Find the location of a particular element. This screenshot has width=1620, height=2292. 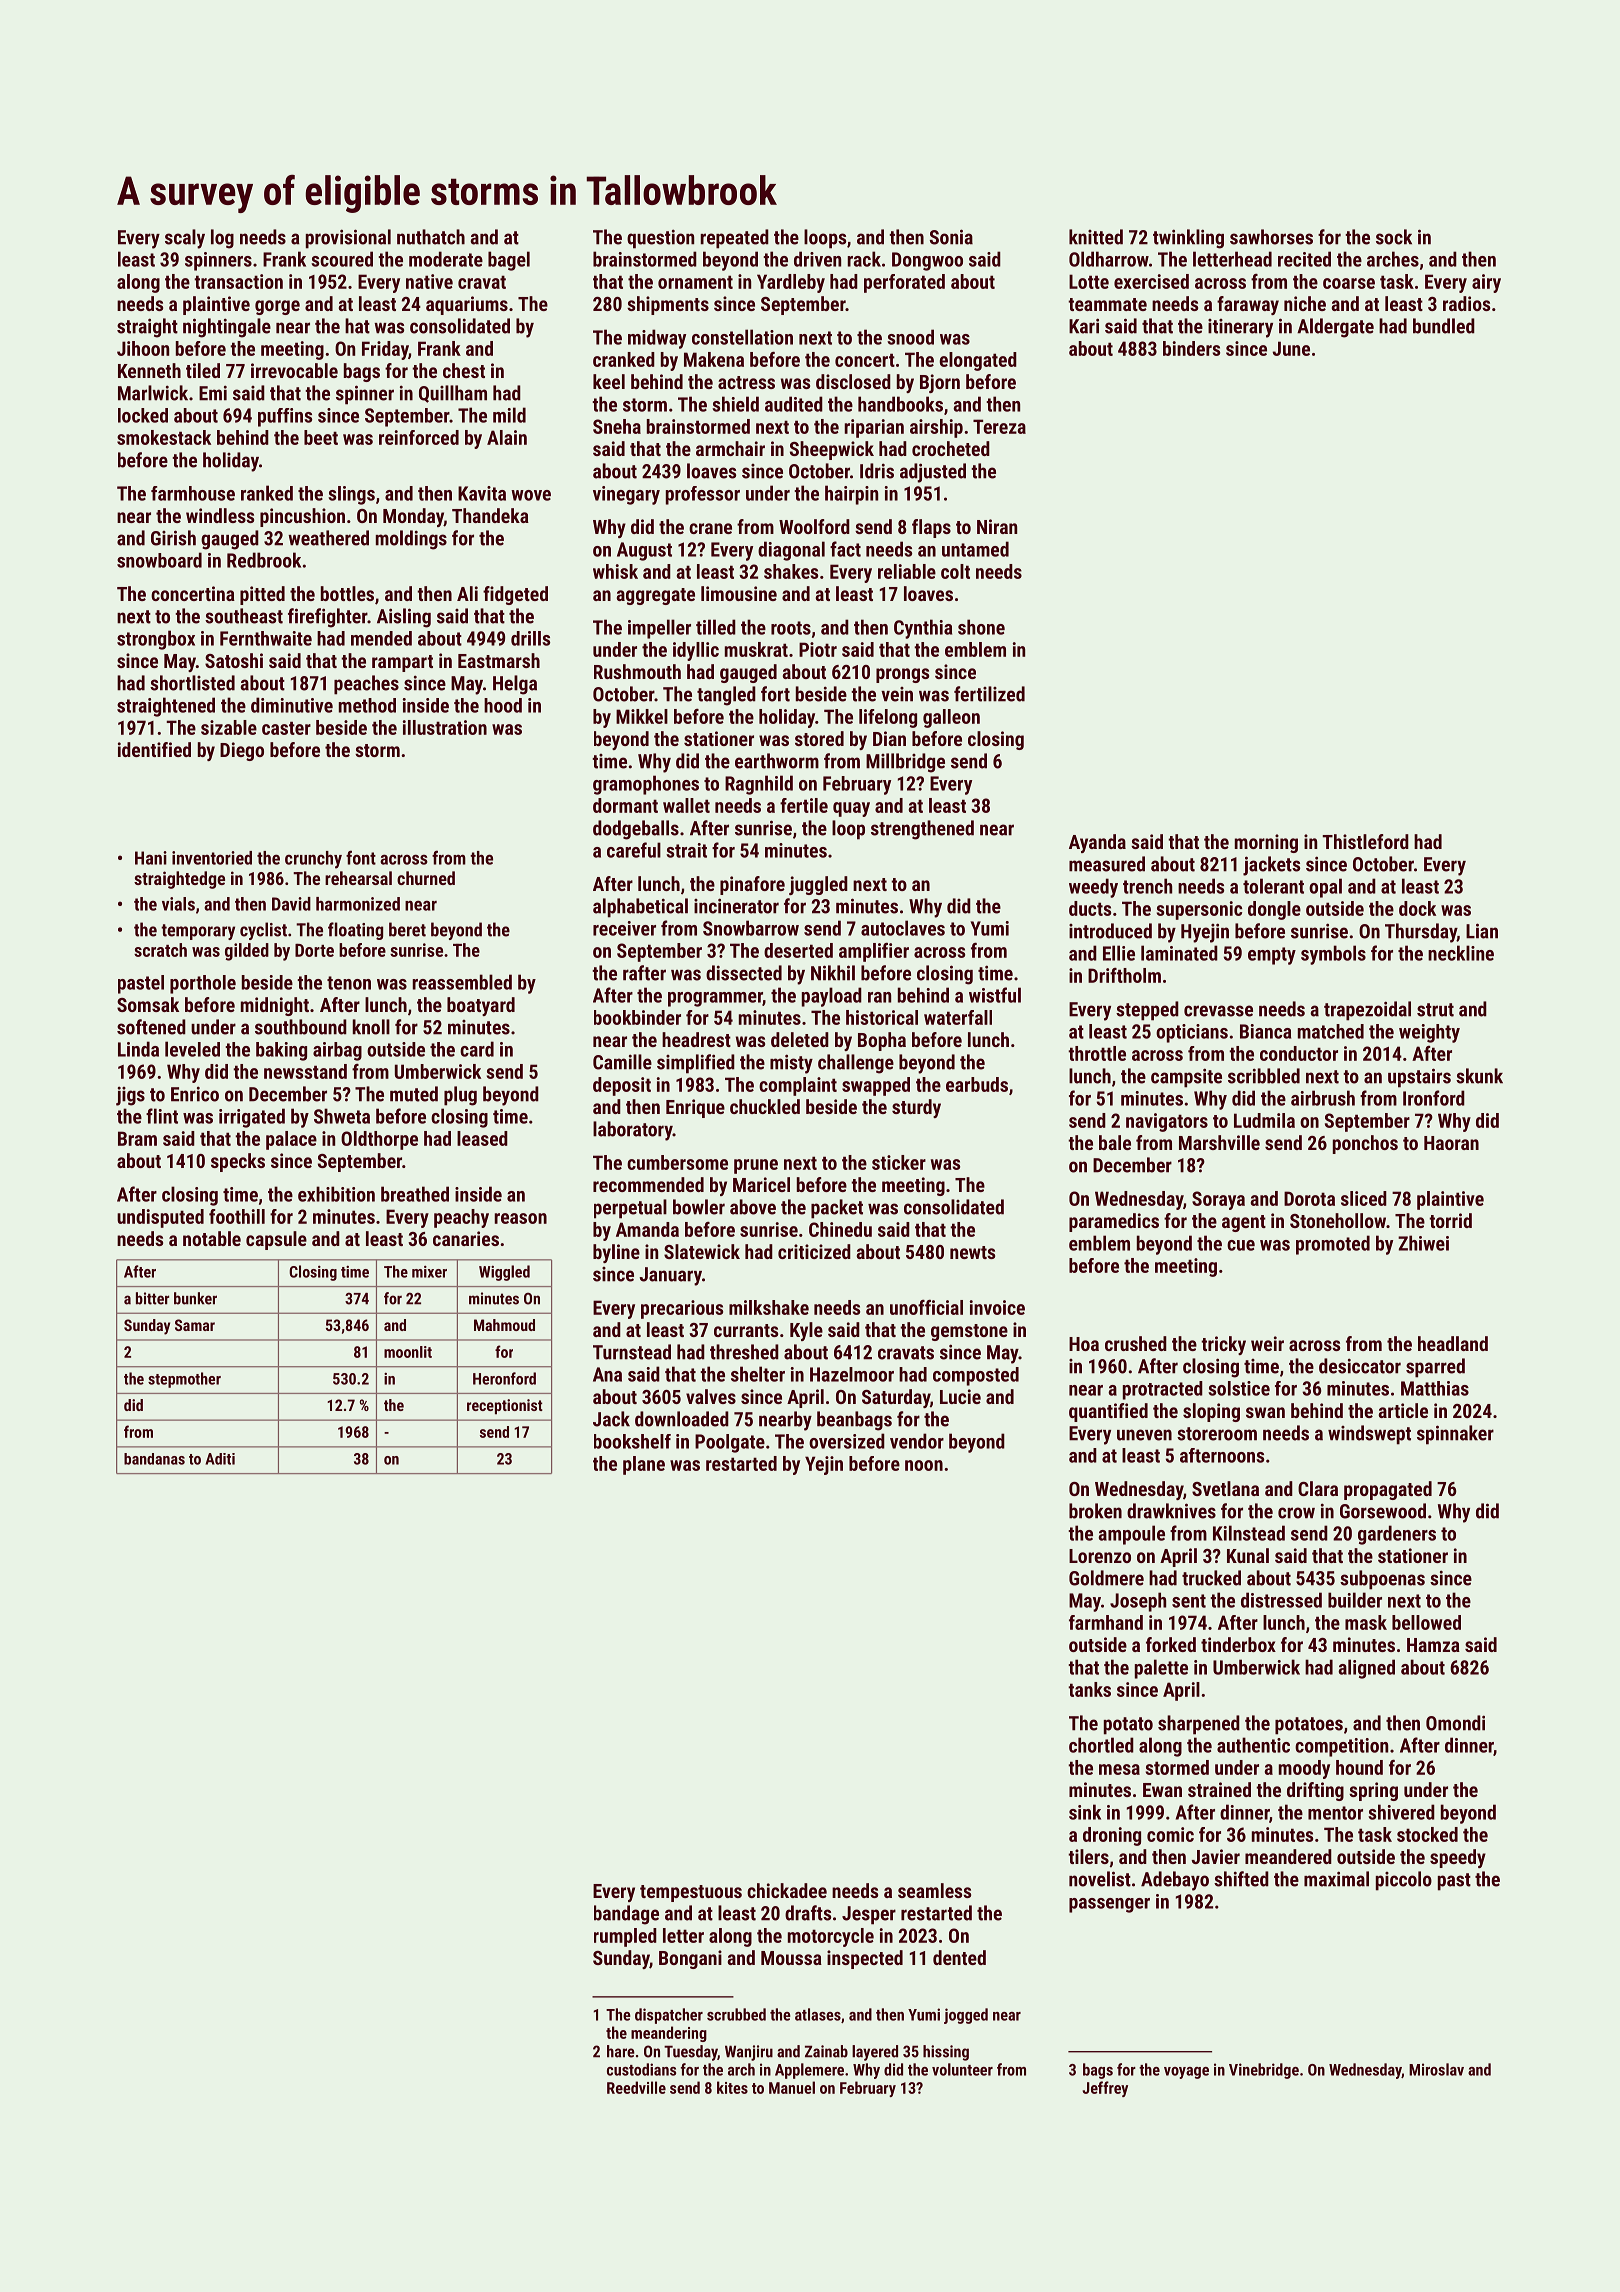

Mikkel is located at coordinates (642, 716).
